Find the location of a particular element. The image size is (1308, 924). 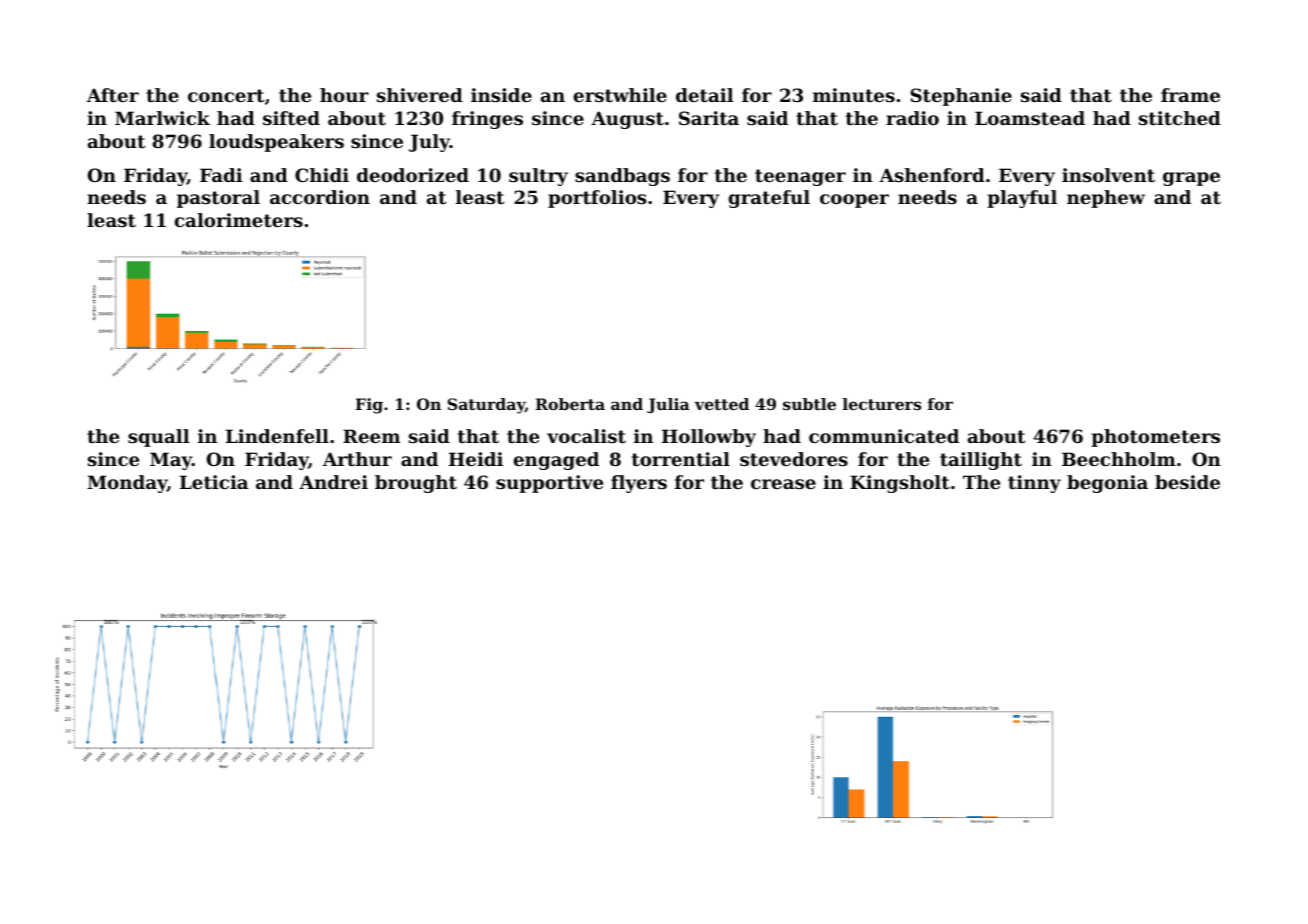

Andrei is located at coordinates (333, 482).
